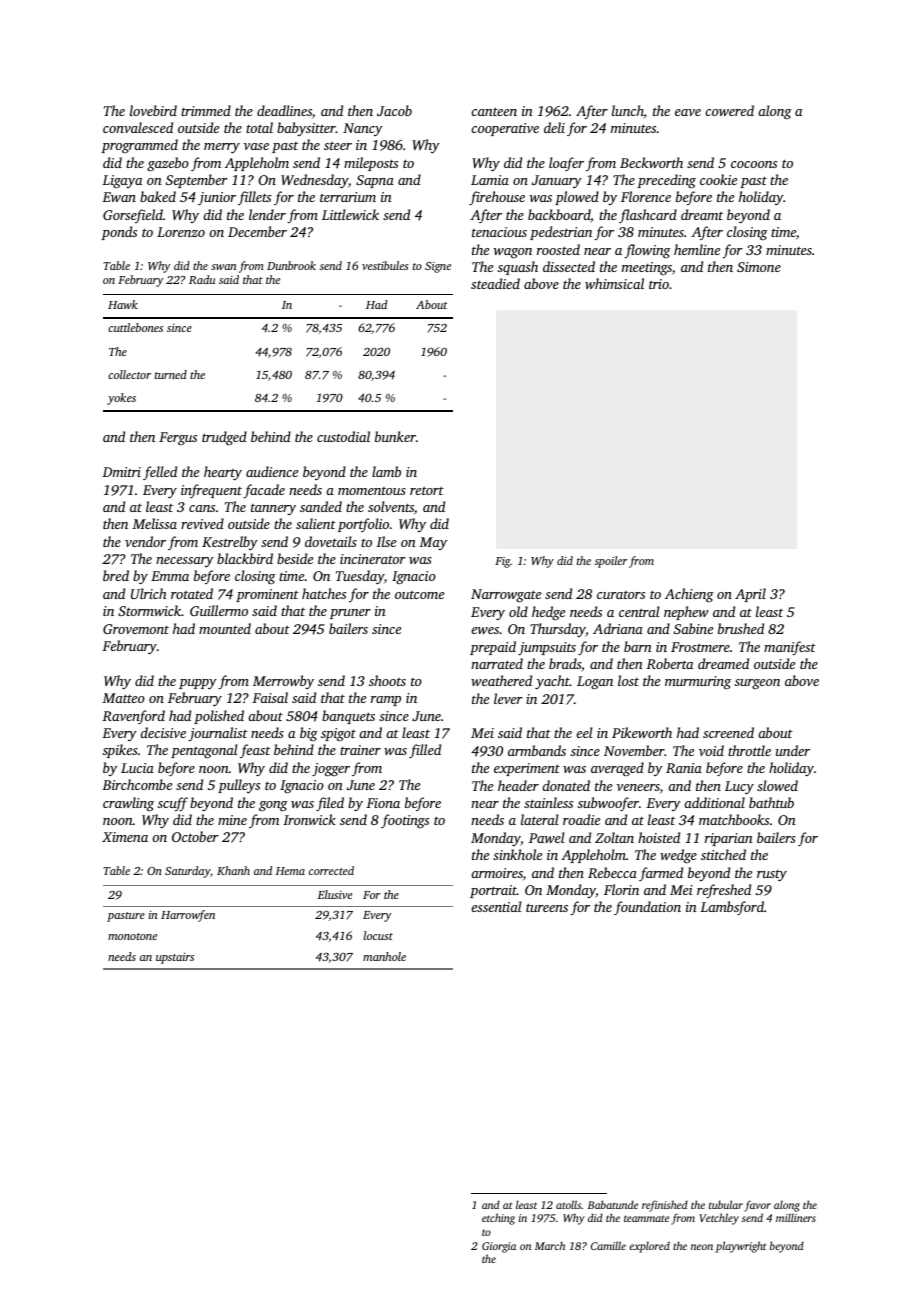  What do you see at coordinates (508, 698) in the screenshot?
I see `lever` at bounding box center [508, 698].
